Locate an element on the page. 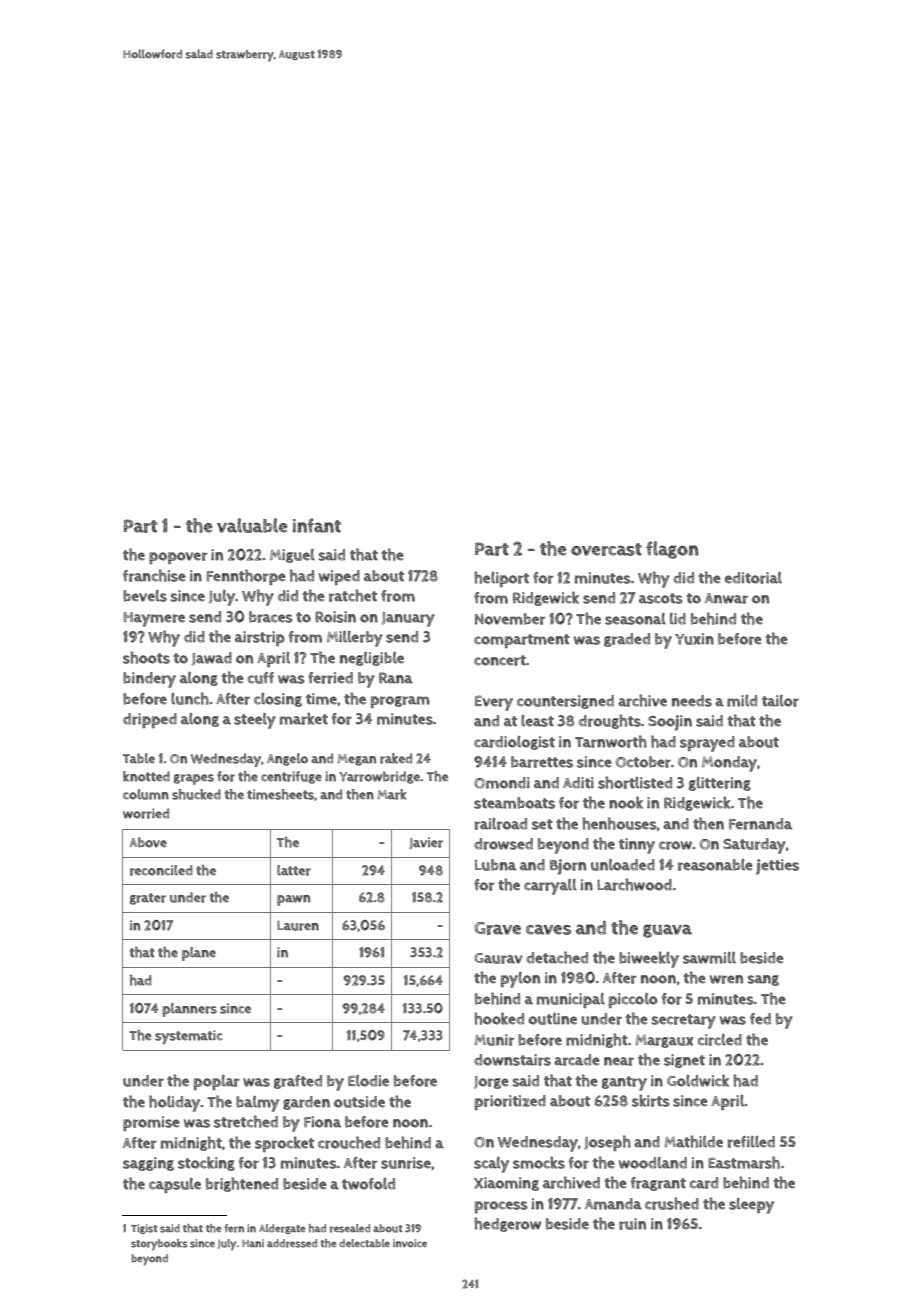 The image size is (924, 1314). heliport is located at coordinates (501, 579).
